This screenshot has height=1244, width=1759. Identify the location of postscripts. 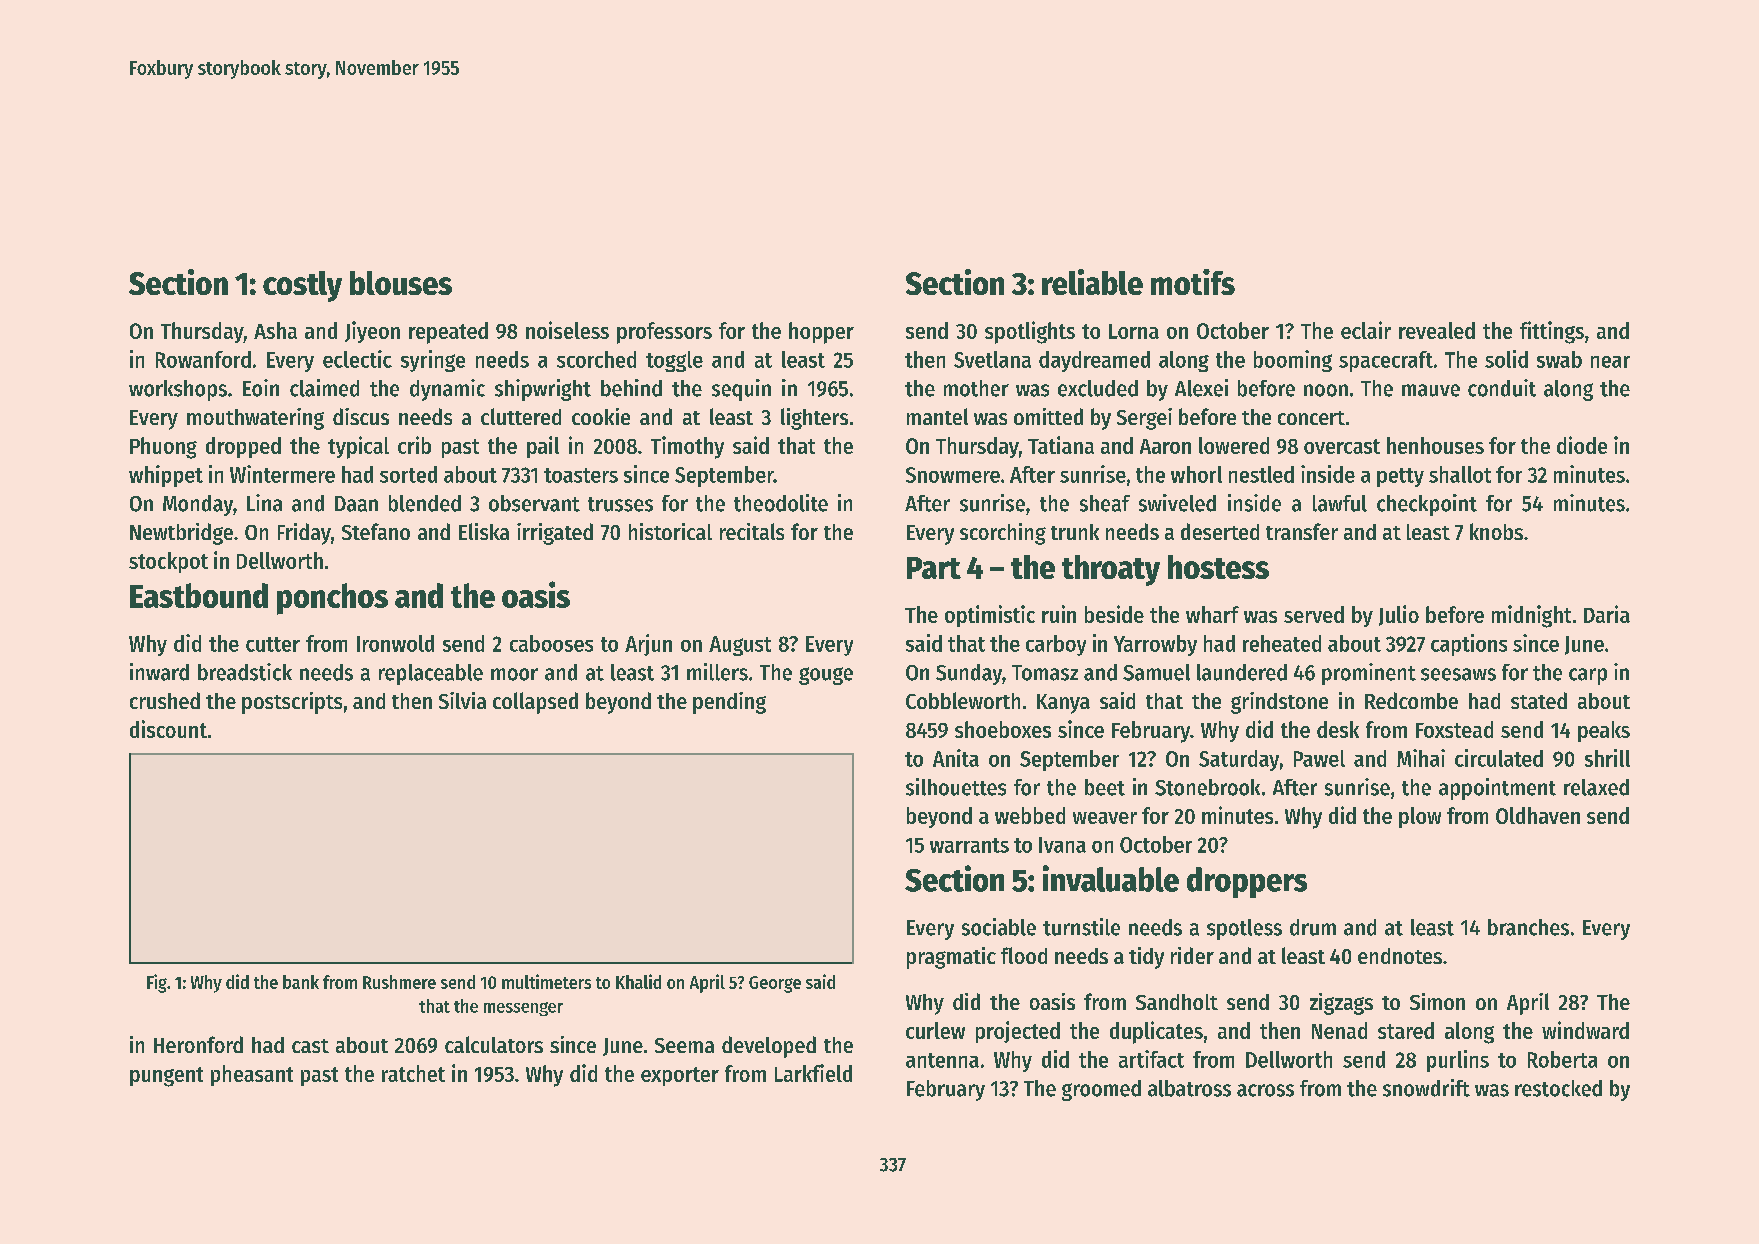
(292, 703).
